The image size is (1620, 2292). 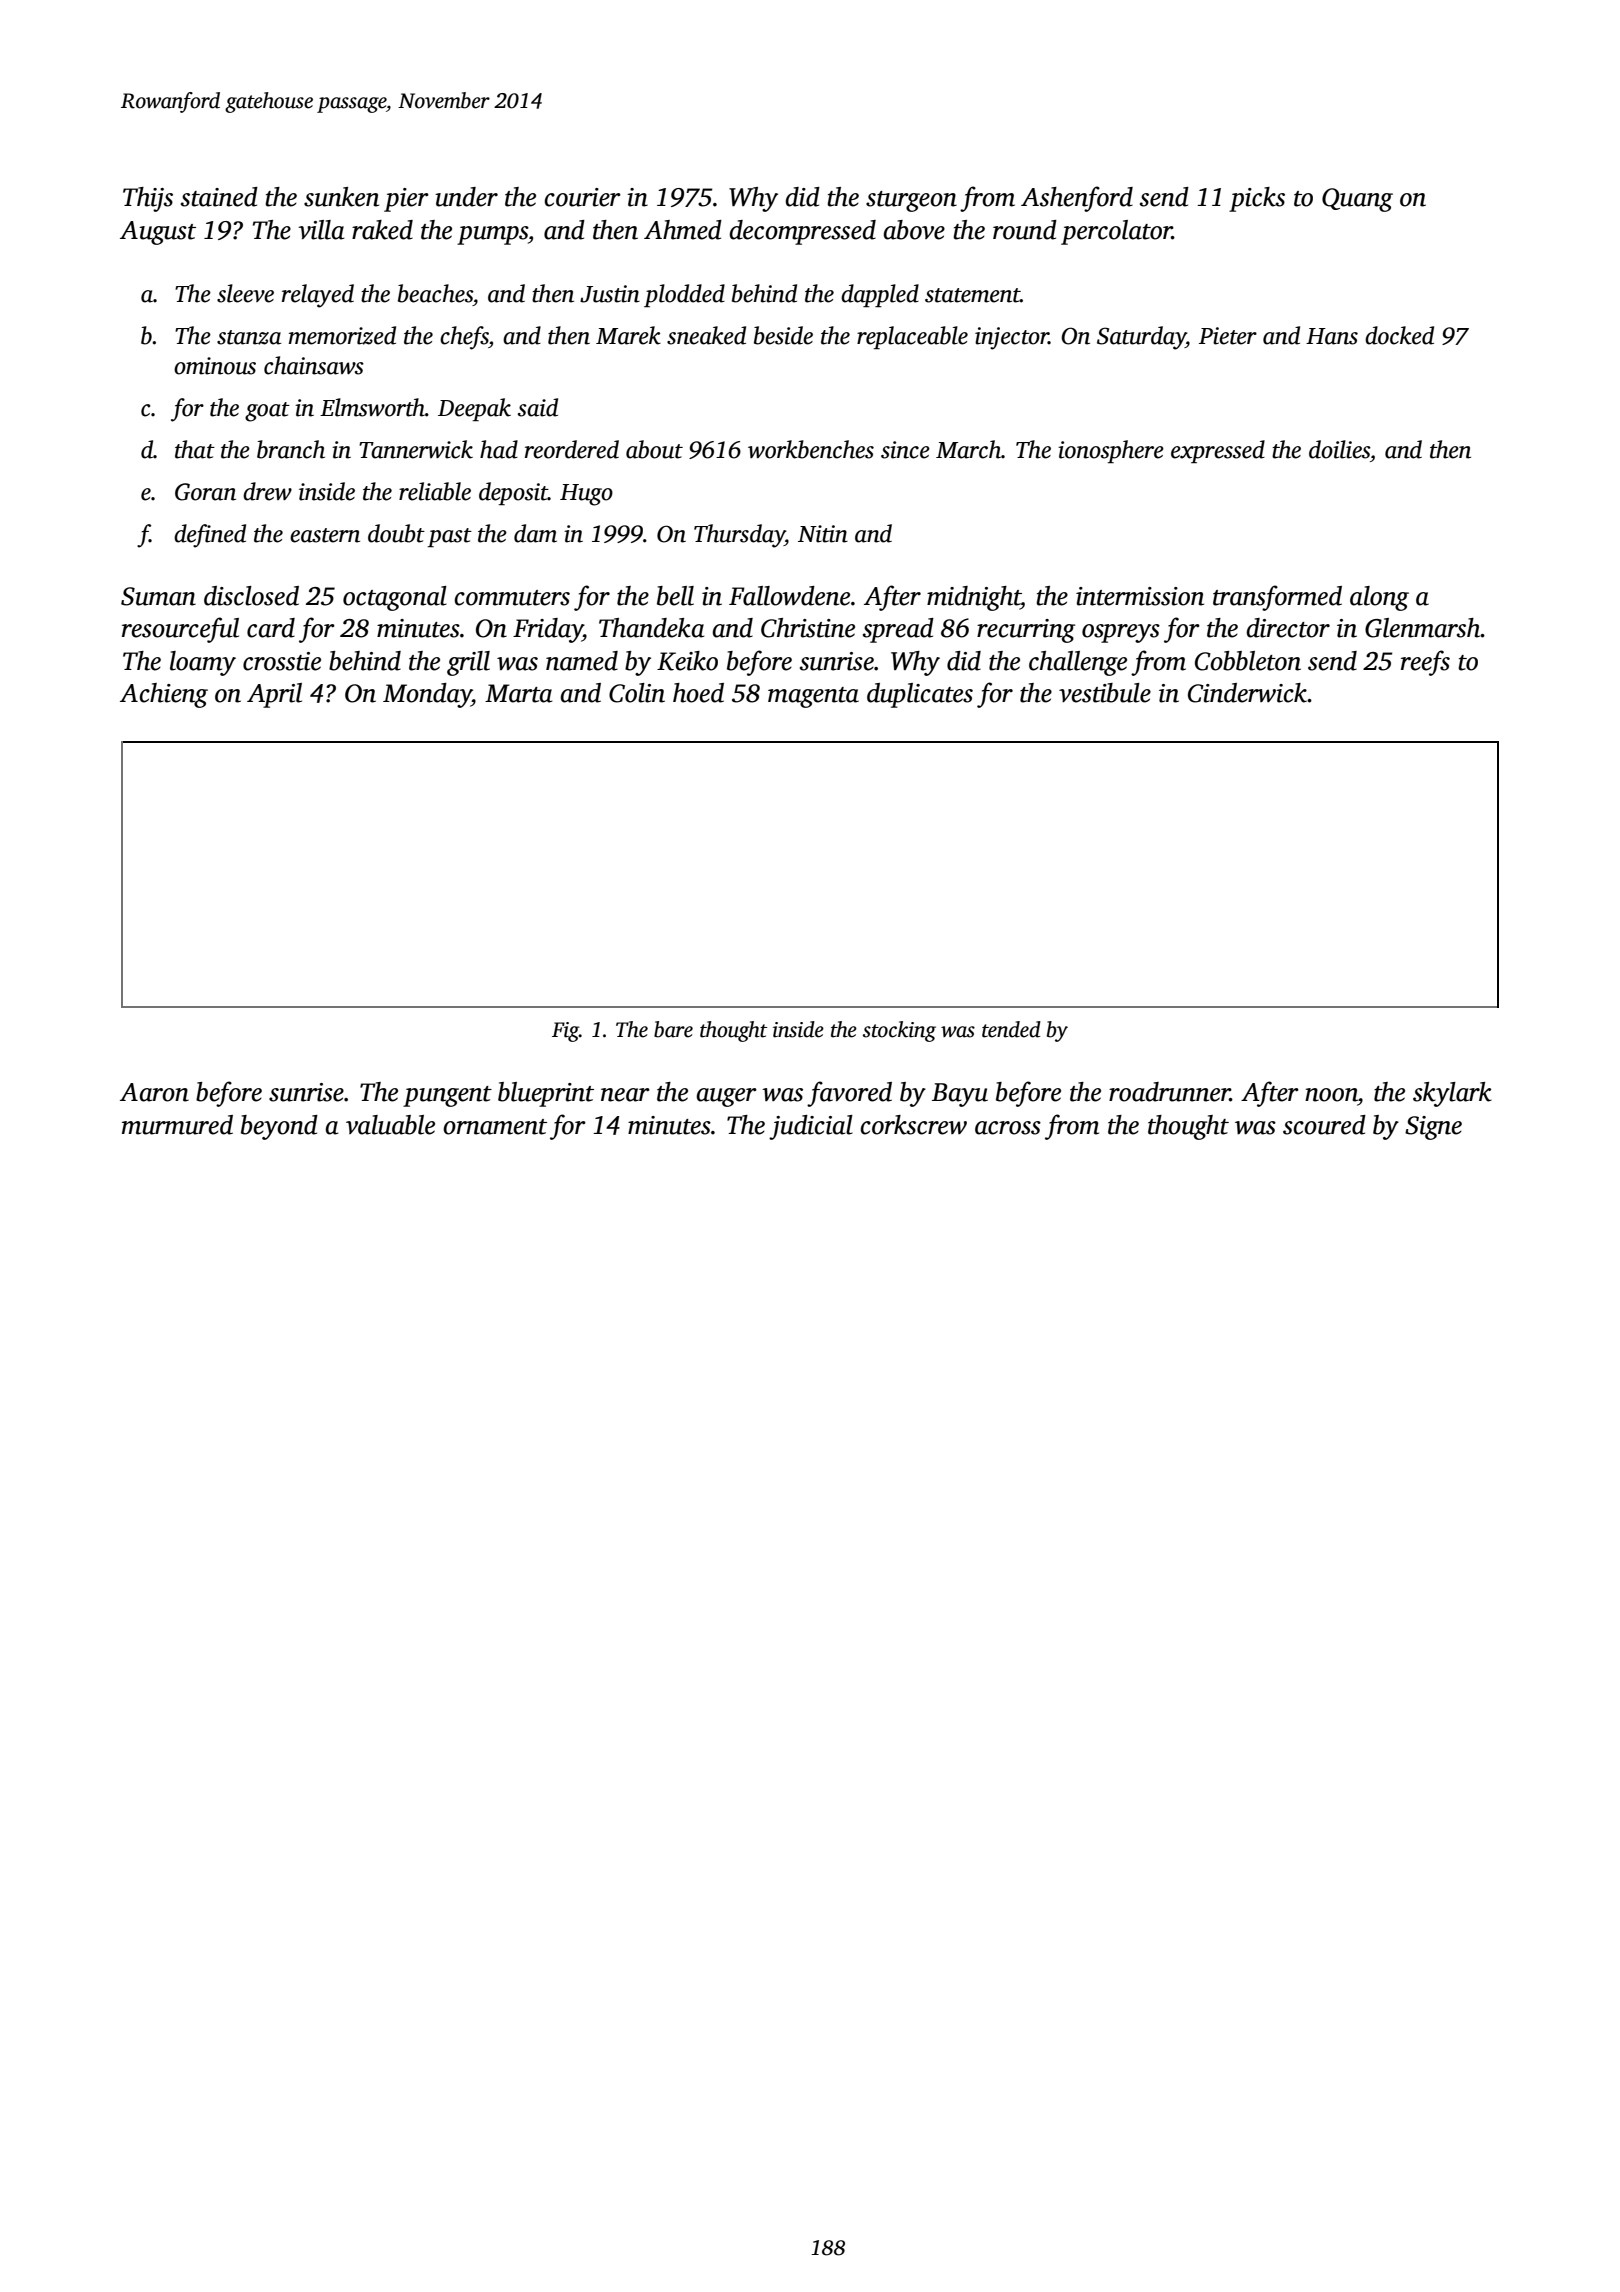 What do you see at coordinates (148, 199) in the page?
I see `Thijs` at bounding box center [148, 199].
